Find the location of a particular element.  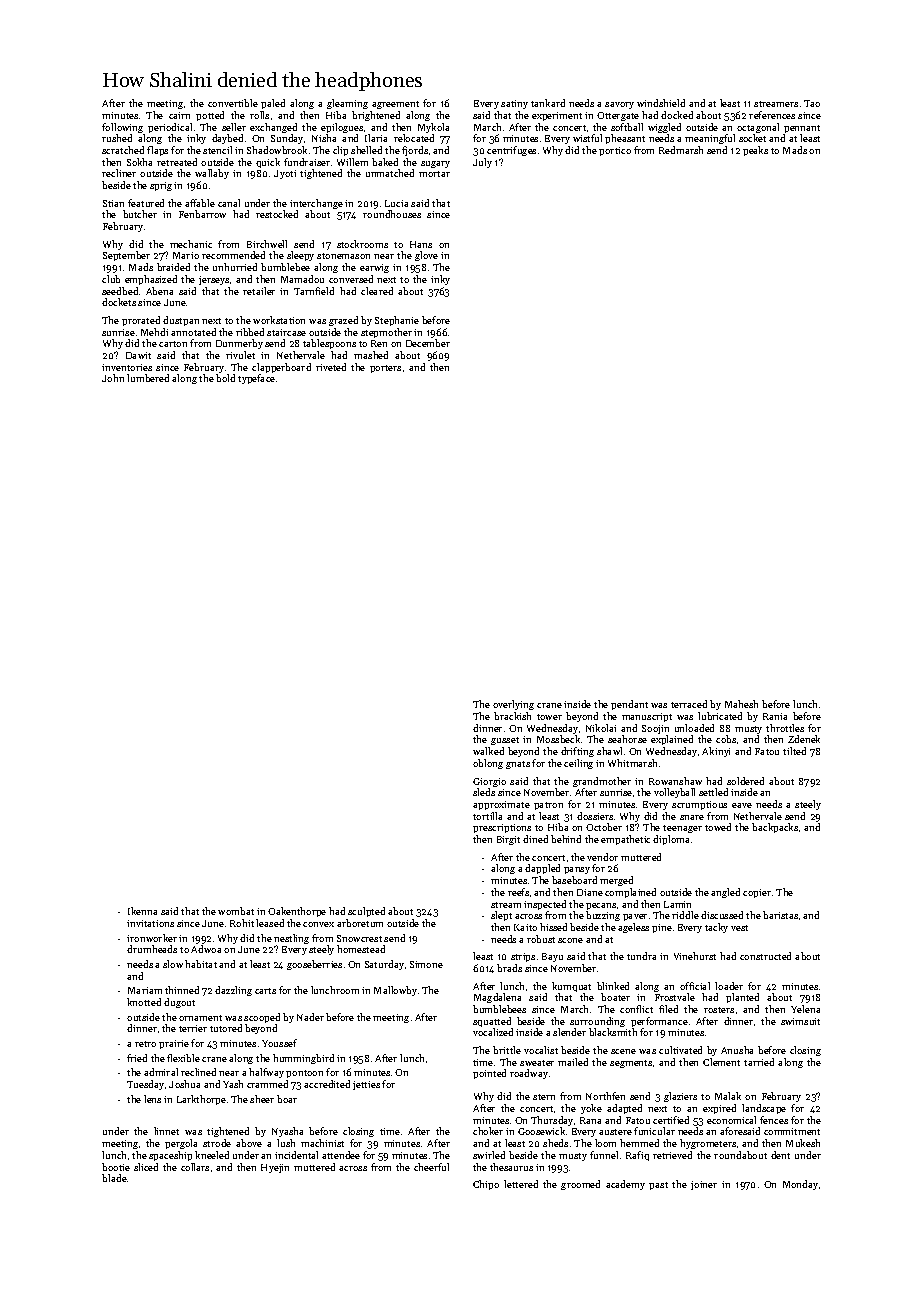

Lamin is located at coordinates (677, 904).
